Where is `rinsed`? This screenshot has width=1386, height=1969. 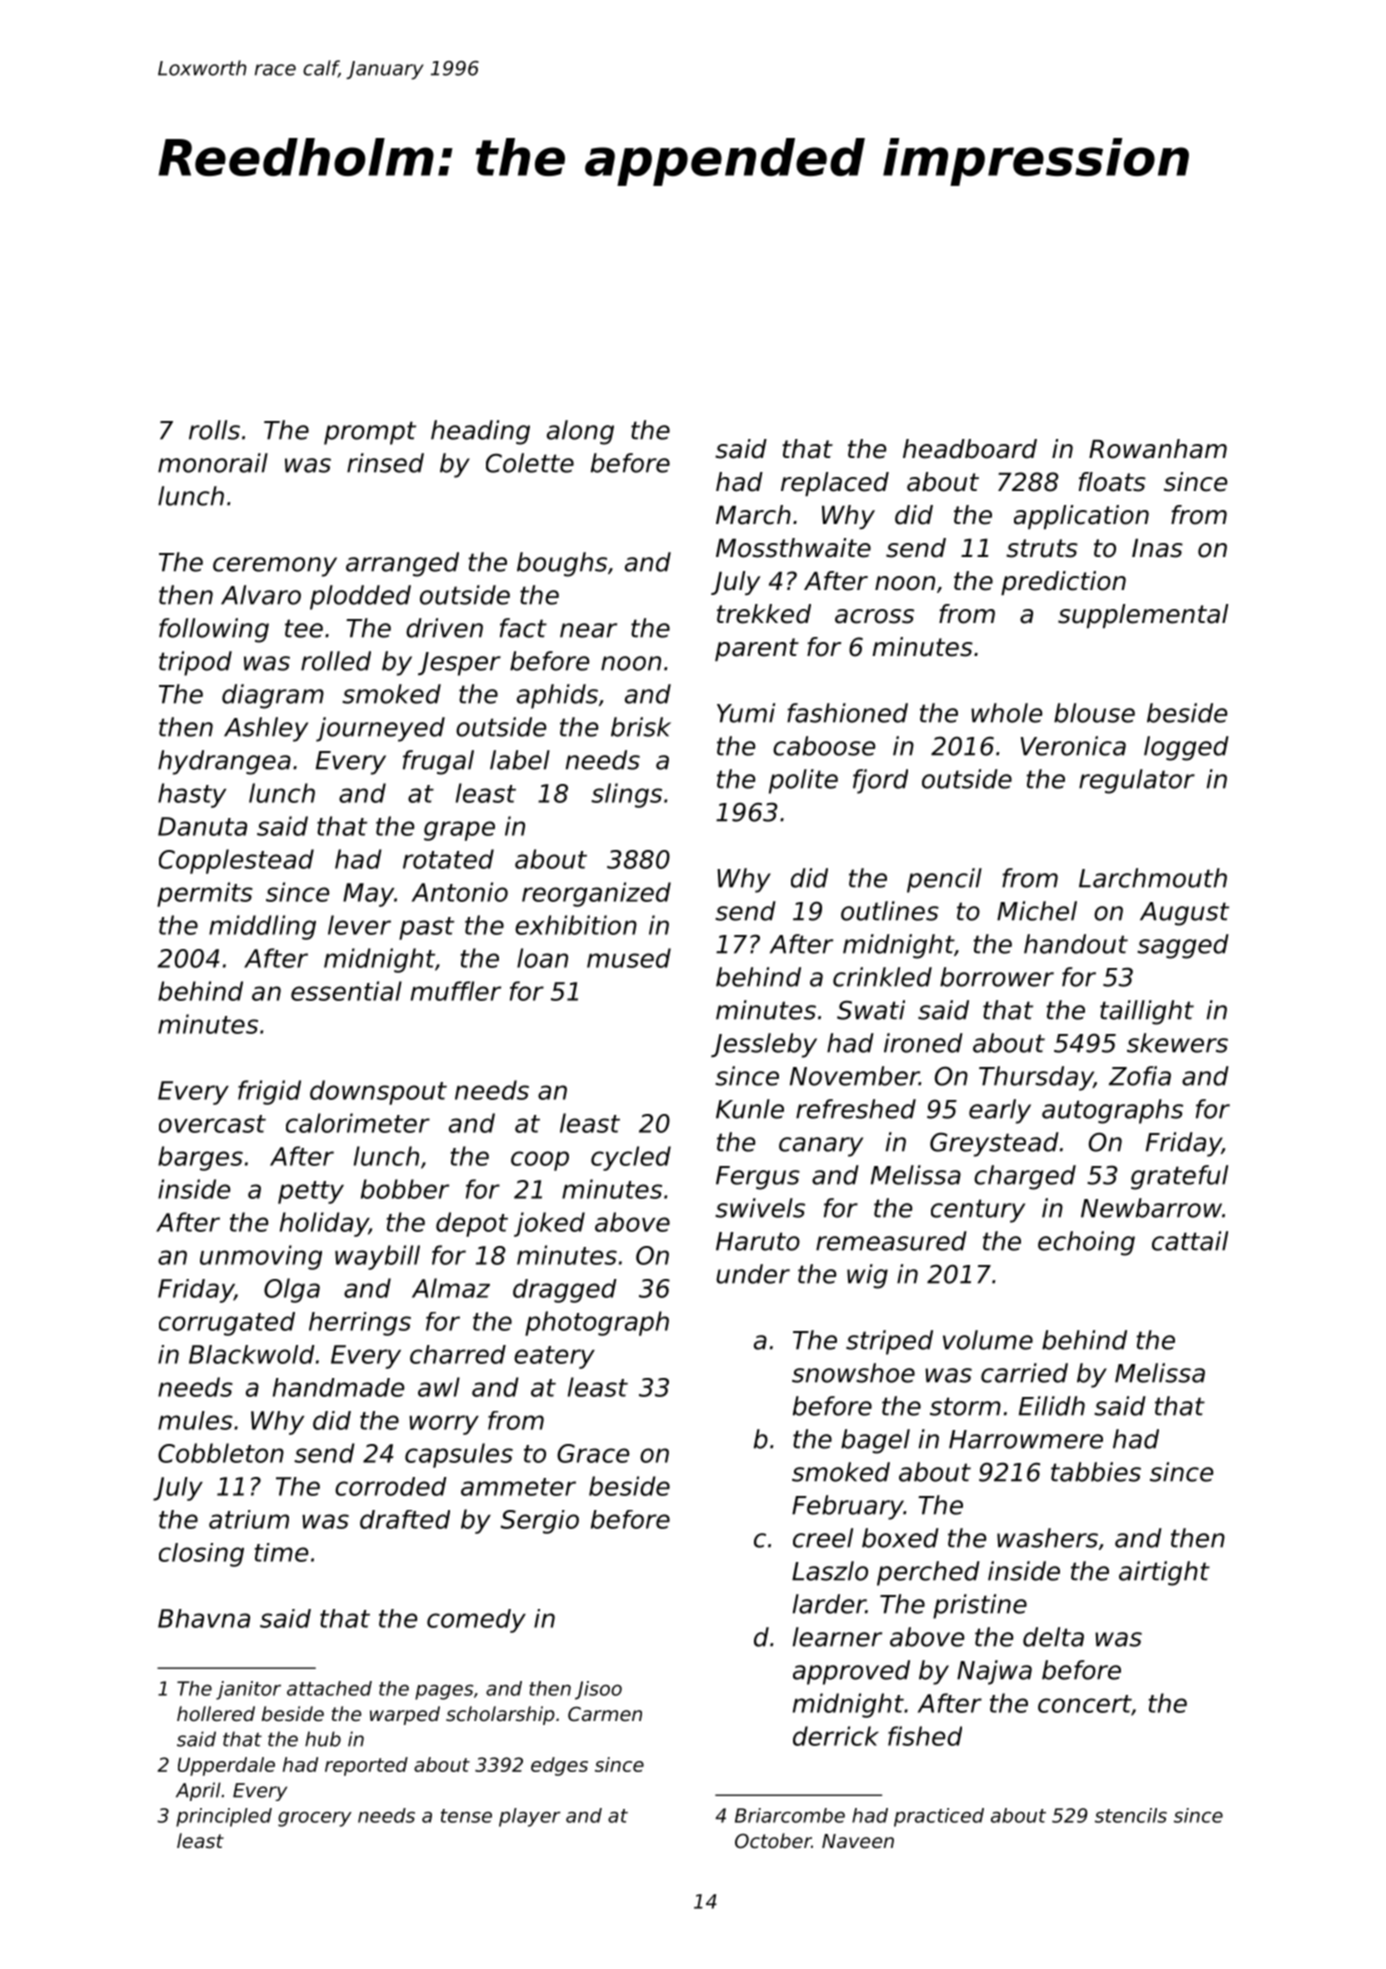 rinsed is located at coordinates (385, 463).
